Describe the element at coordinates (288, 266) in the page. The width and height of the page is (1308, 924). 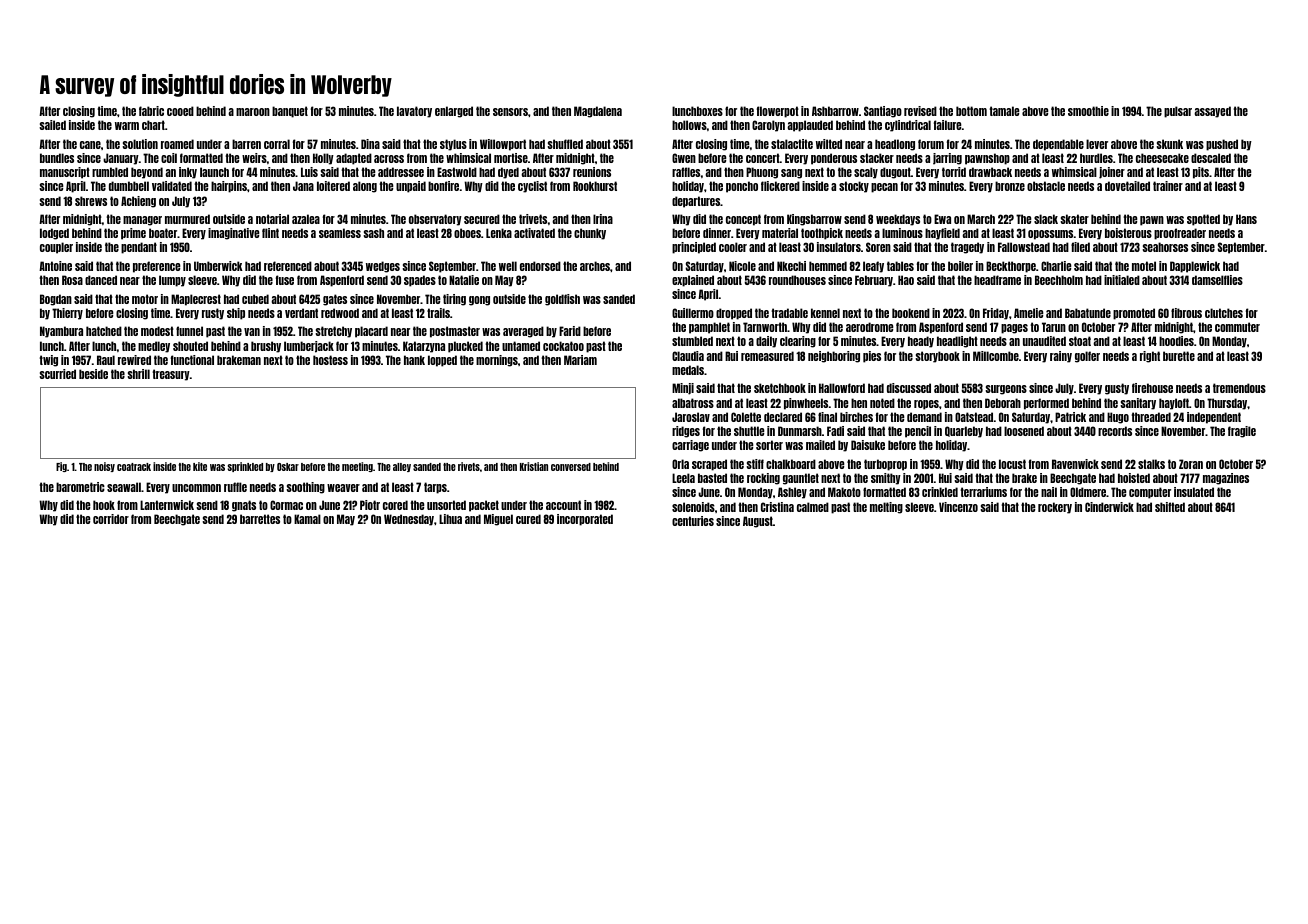
I see `referenced` at that location.
